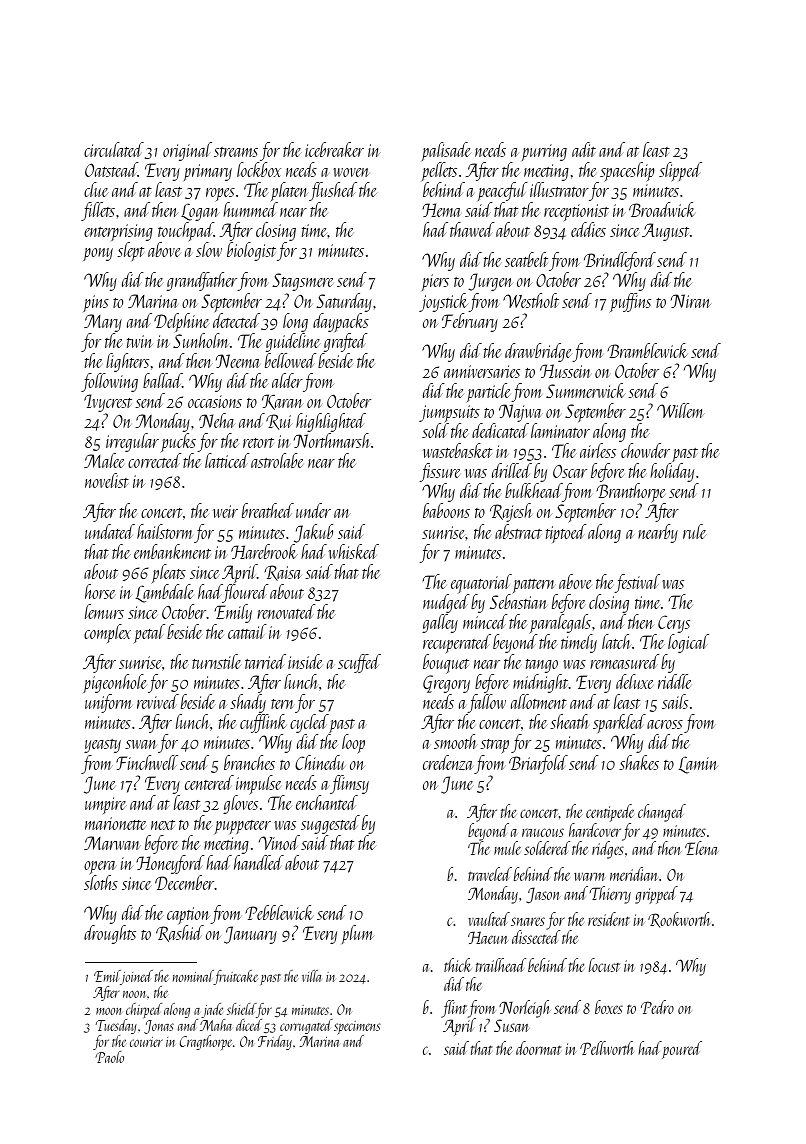 This image has height=1144, width=806. What do you see at coordinates (675, 701) in the image?
I see `sails` at bounding box center [675, 701].
